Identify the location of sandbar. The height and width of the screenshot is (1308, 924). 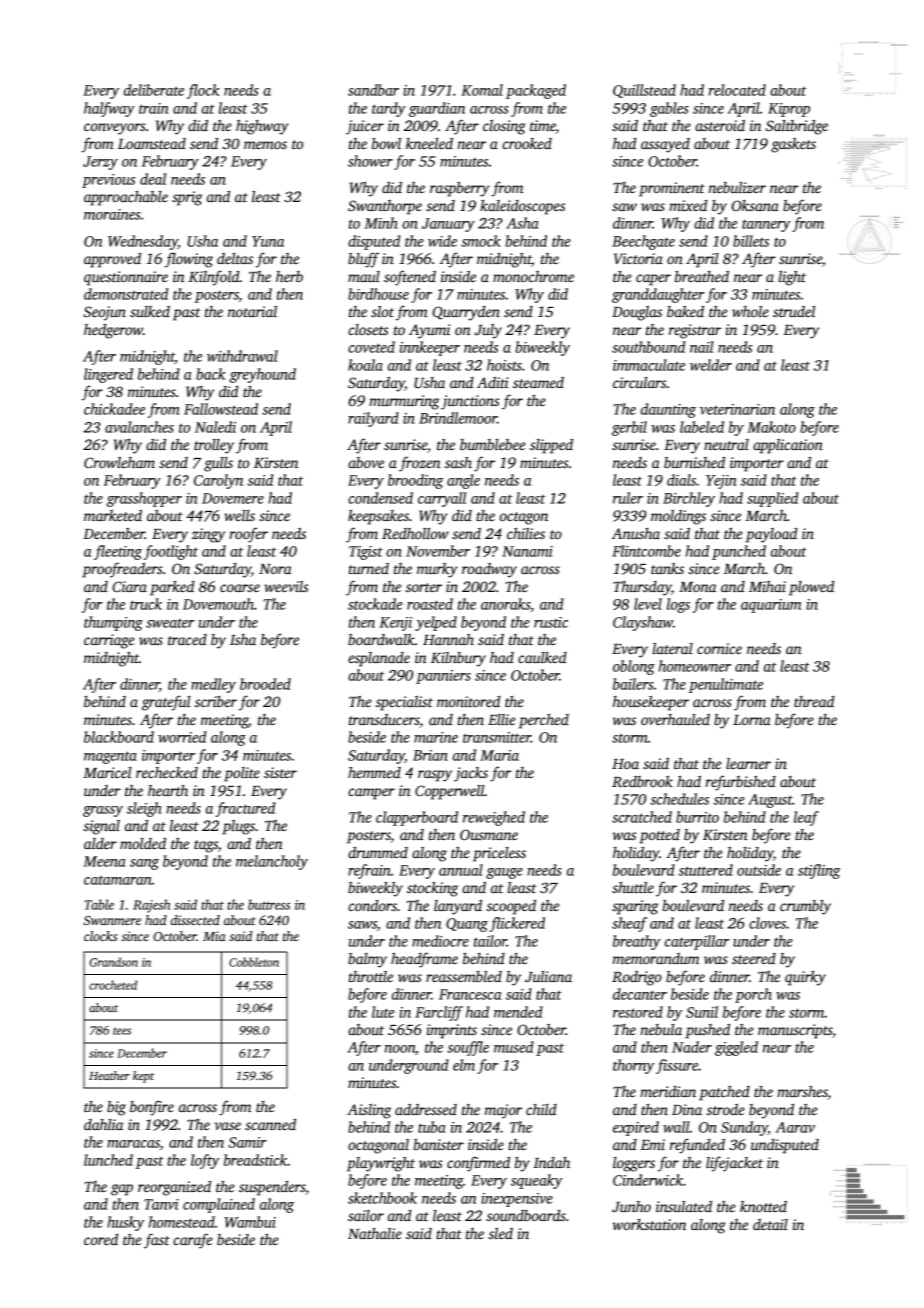
(373, 90).
